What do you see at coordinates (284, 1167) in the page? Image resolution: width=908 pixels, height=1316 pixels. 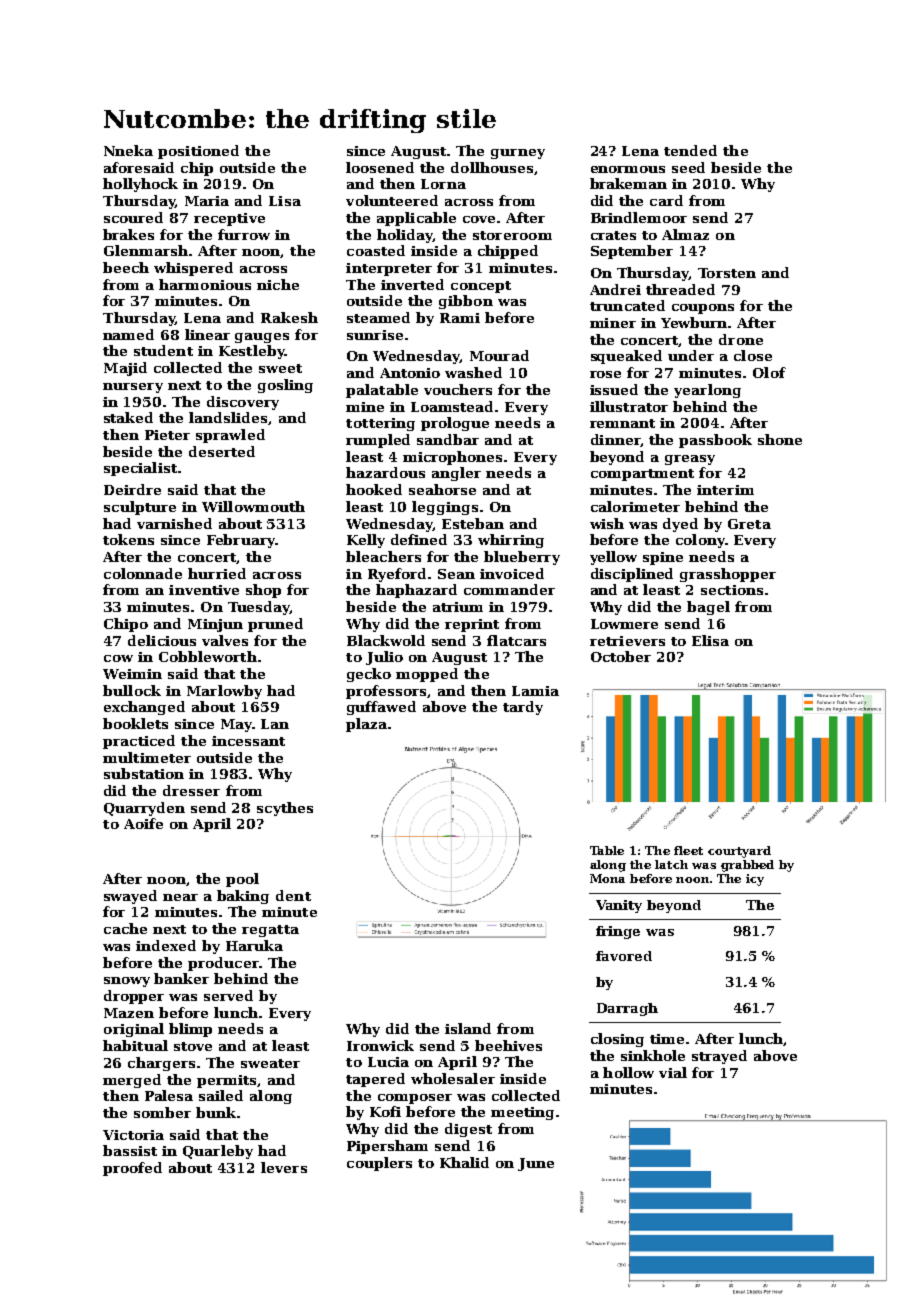 I see `levers` at bounding box center [284, 1167].
